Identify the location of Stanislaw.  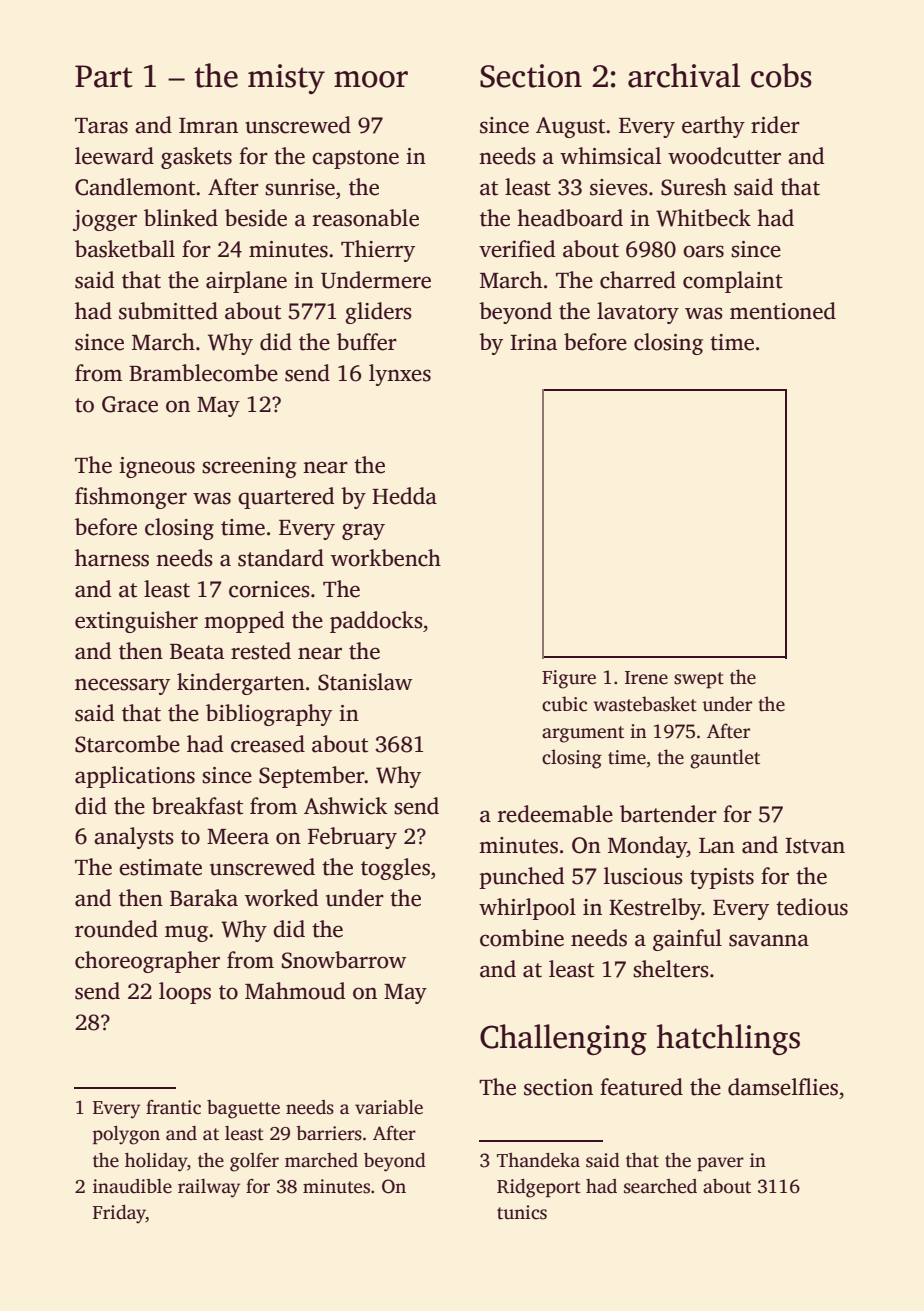
(365, 682).
